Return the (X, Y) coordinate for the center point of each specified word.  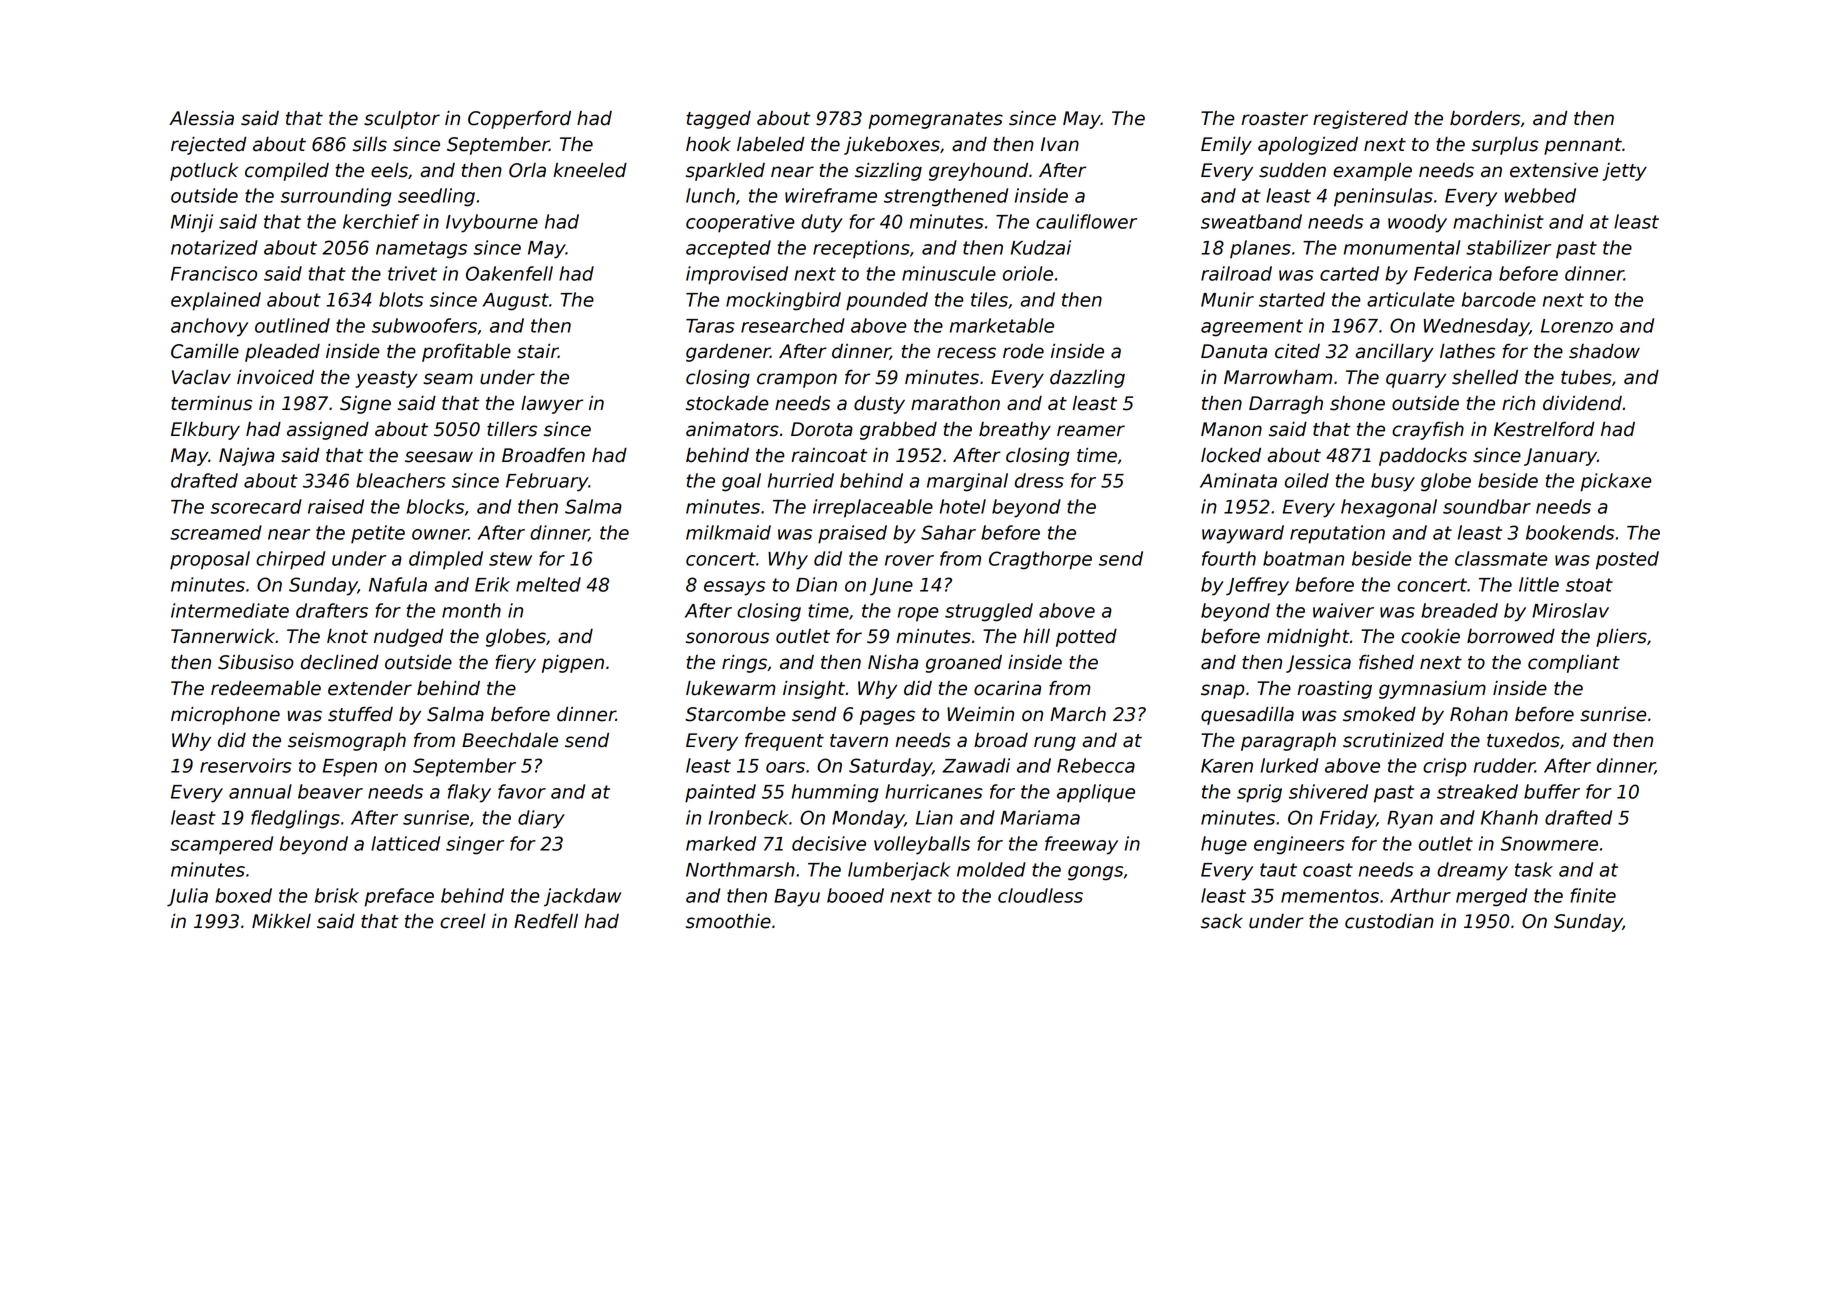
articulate (1410, 299)
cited (1297, 351)
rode (1023, 351)
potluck (204, 172)
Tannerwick (223, 636)
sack (1222, 921)
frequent (784, 742)
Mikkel (281, 921)
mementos (1330, 896)
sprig (1259, 793)
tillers (512, 429)
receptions (861, 249)
